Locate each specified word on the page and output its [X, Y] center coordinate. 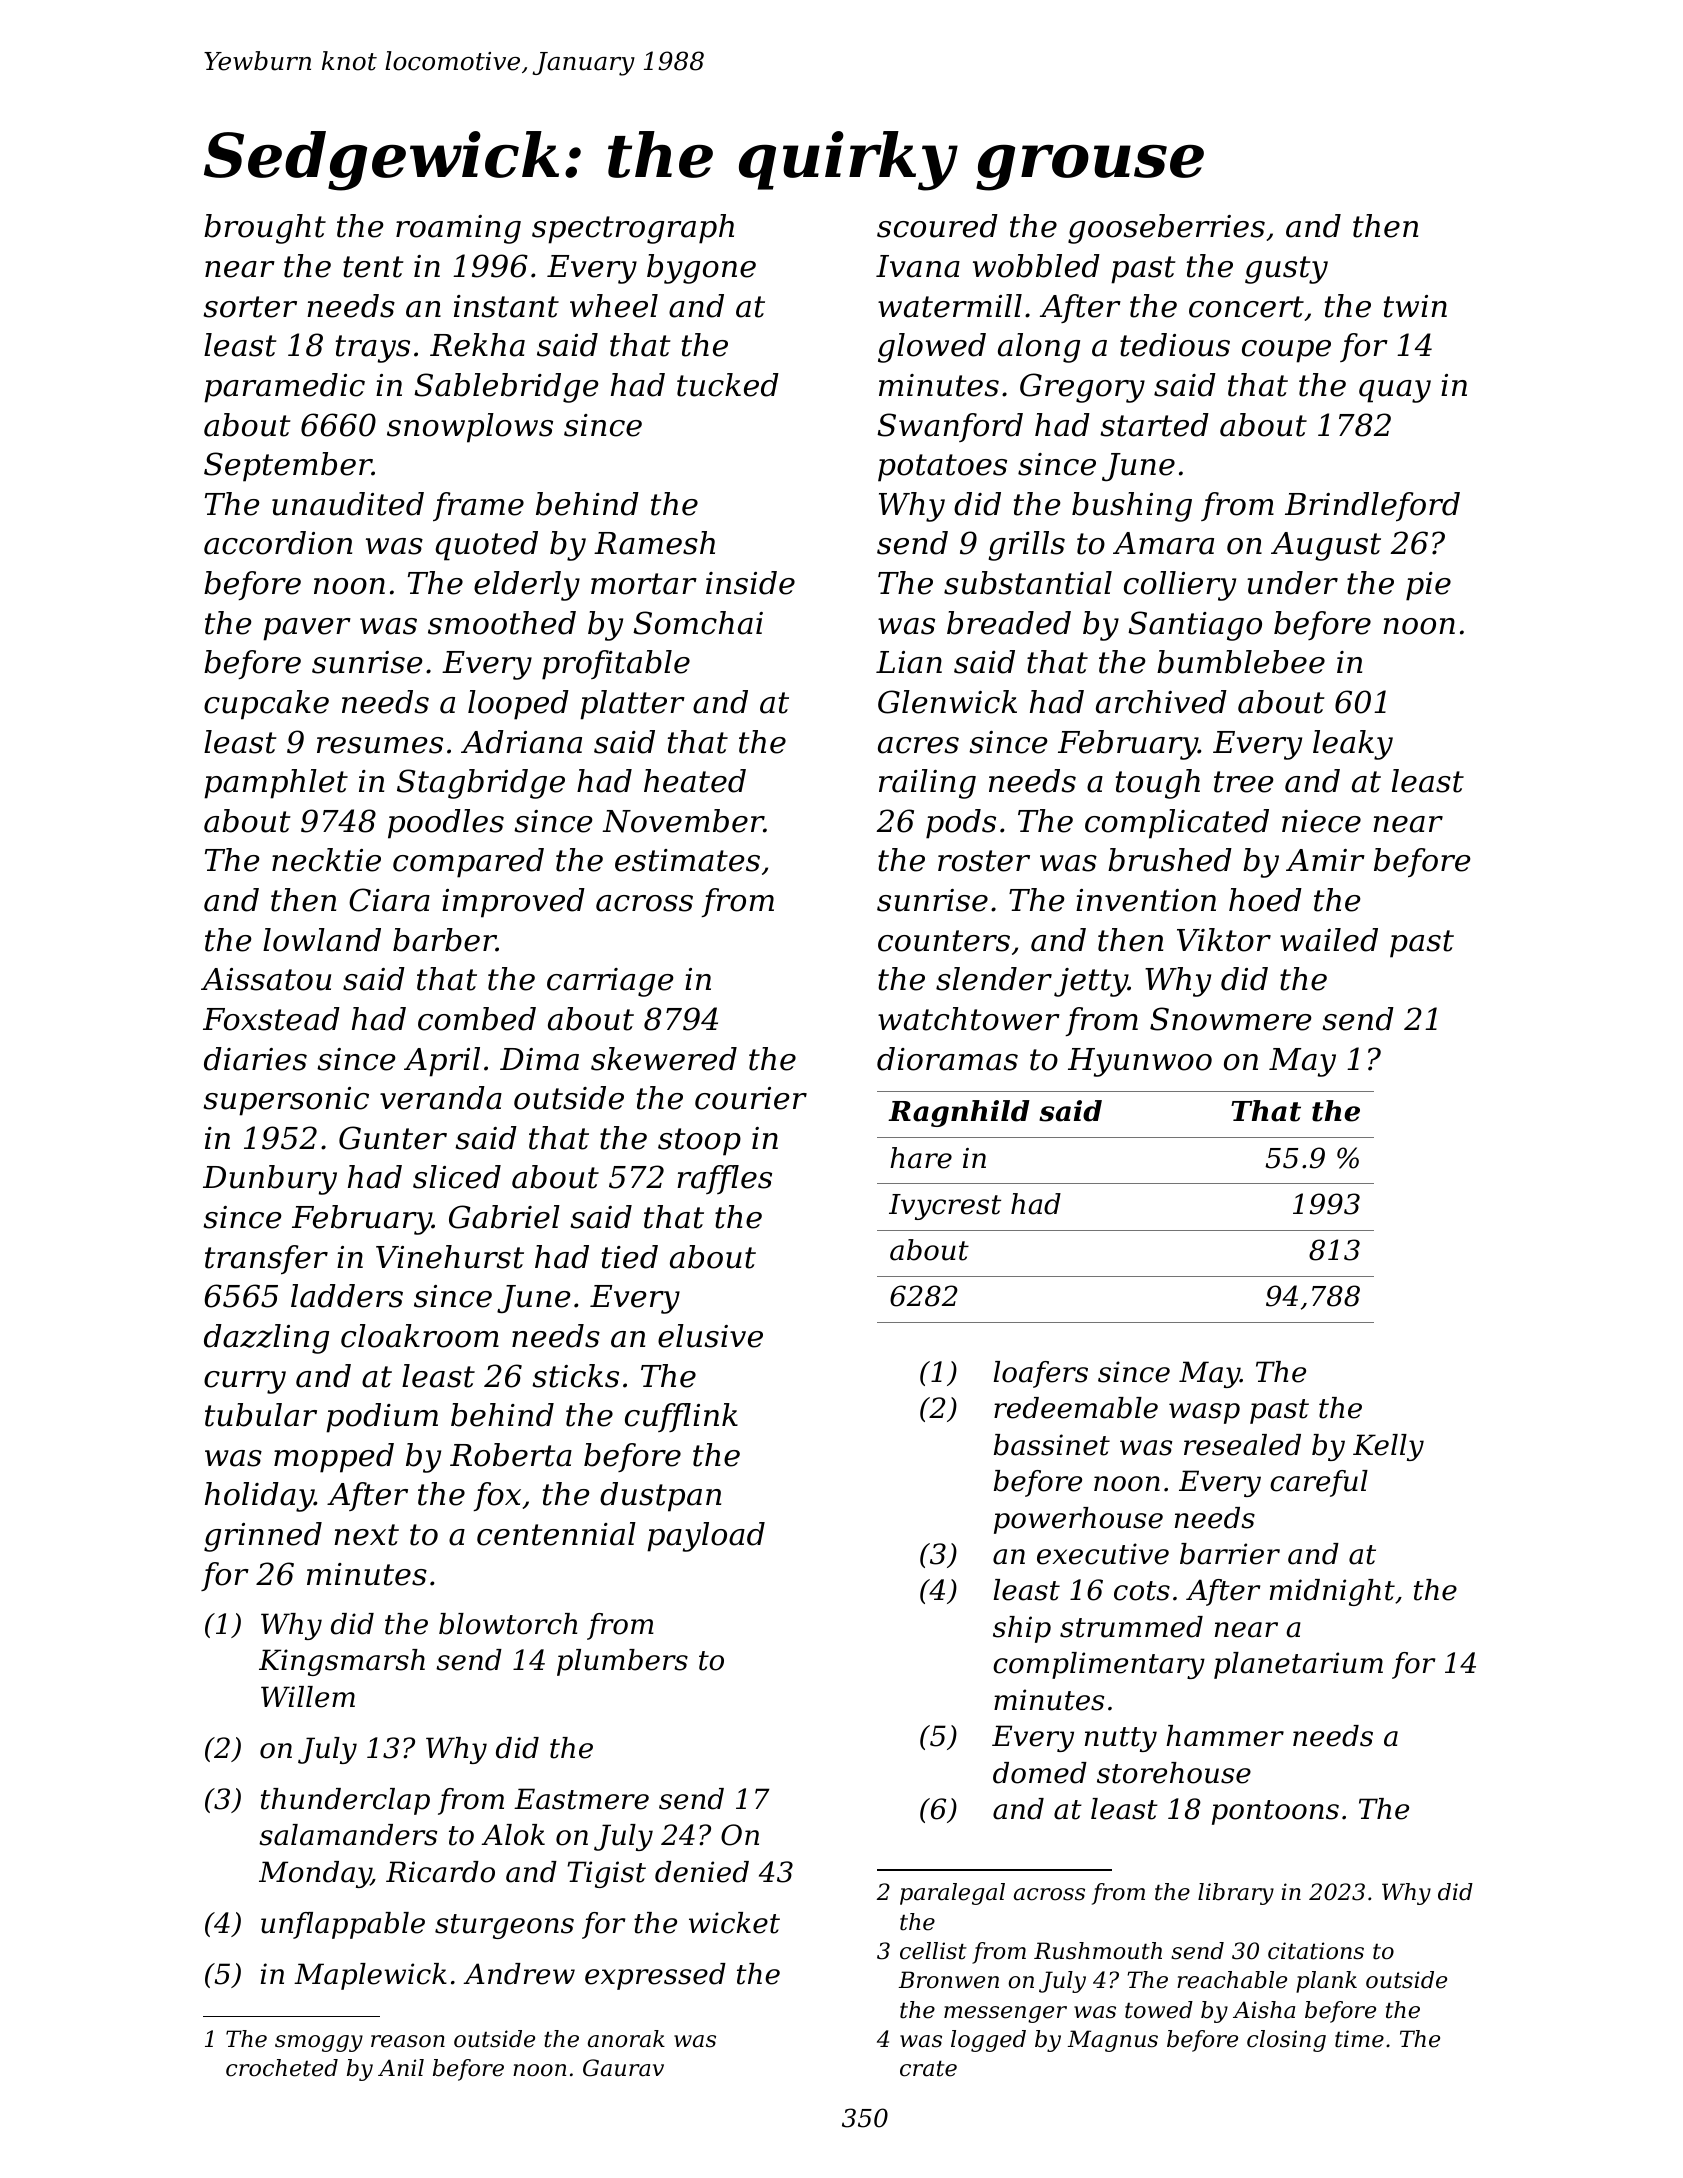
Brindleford [1372, 506]
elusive [710, 1336]
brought [265, 229]
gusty [1286, 270]
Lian [909, 662]
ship [1022, 1629]
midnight [1332, 1592]
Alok [513, 1835]
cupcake [266, 705]
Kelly [1388, 1447]
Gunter [393, 1138]
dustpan [660, 1497]
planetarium [1298, 1665]
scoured [937, 226]
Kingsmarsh [342, 1662]
